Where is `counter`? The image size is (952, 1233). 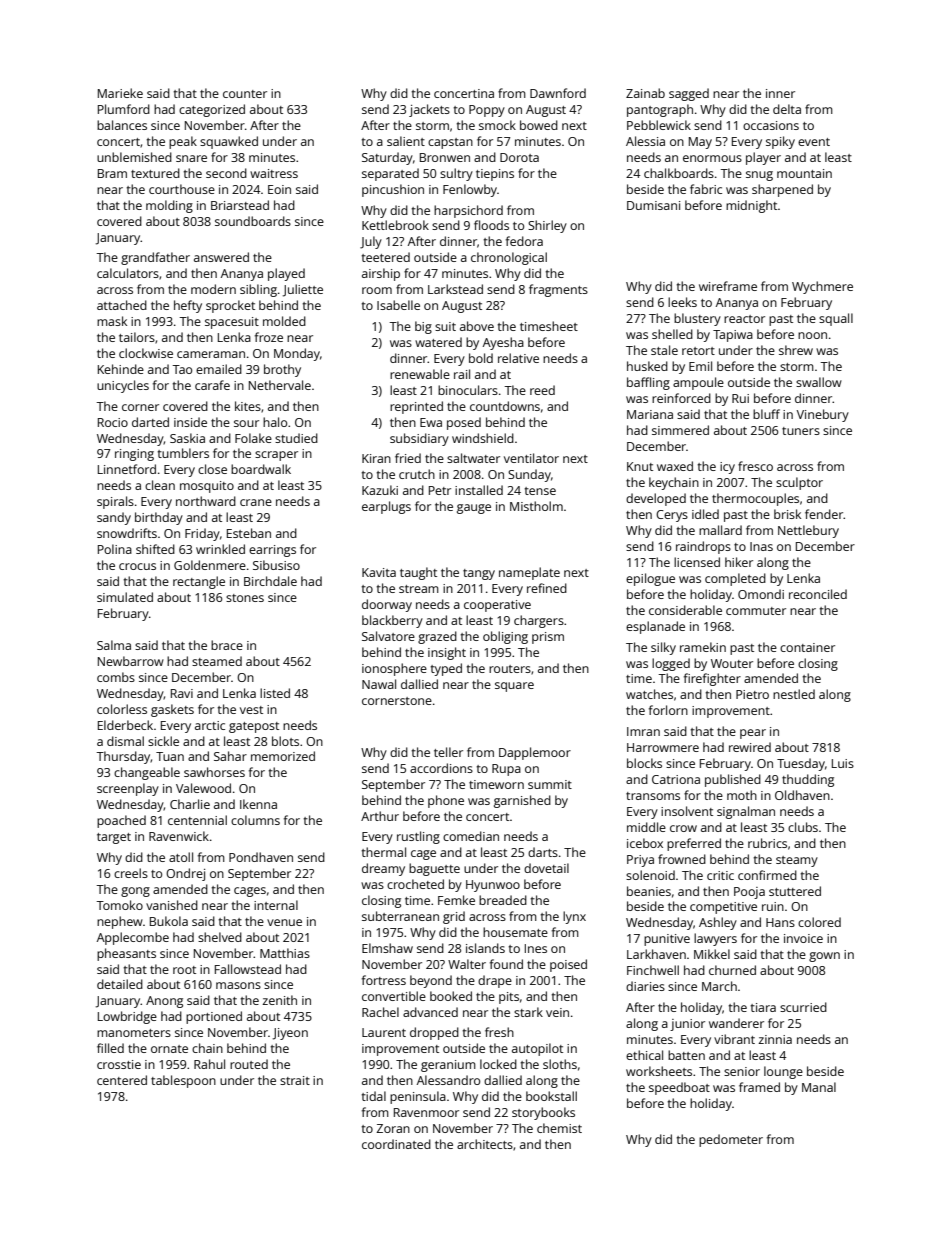 counter is located at coordinates (245, 94).
